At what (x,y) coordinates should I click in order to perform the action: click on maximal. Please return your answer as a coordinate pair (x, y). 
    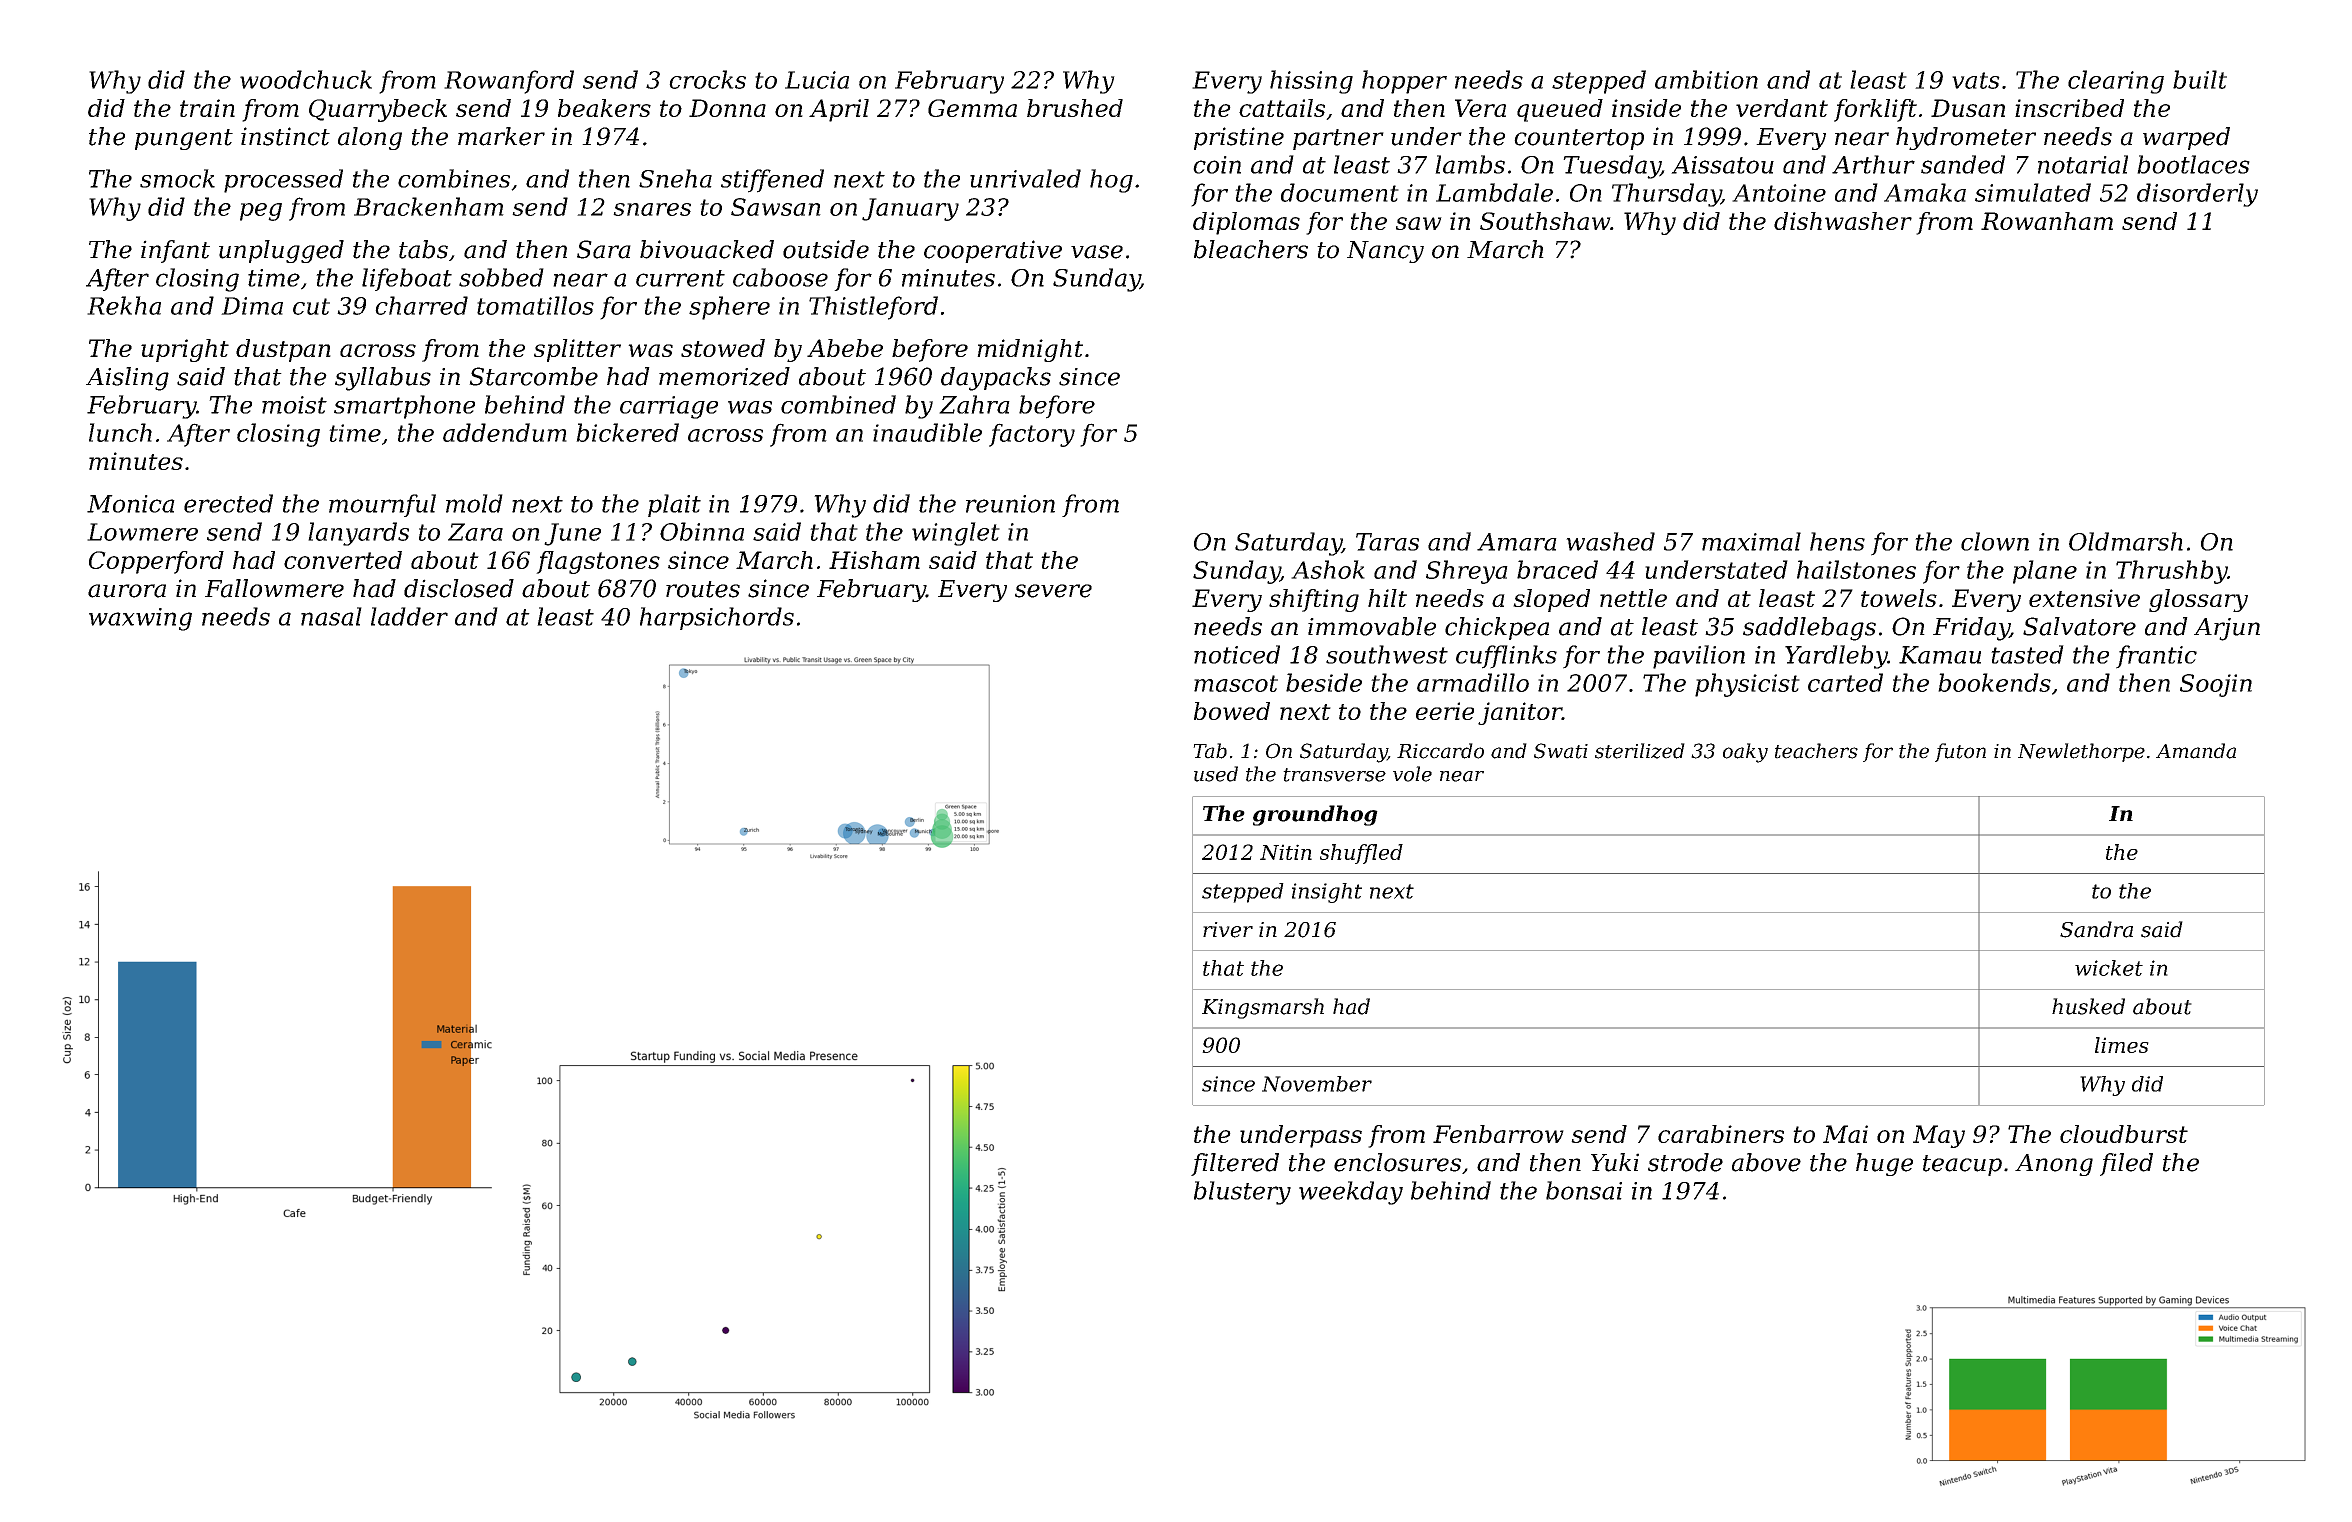
    Looking at the image, I should click on (1751, 541).
